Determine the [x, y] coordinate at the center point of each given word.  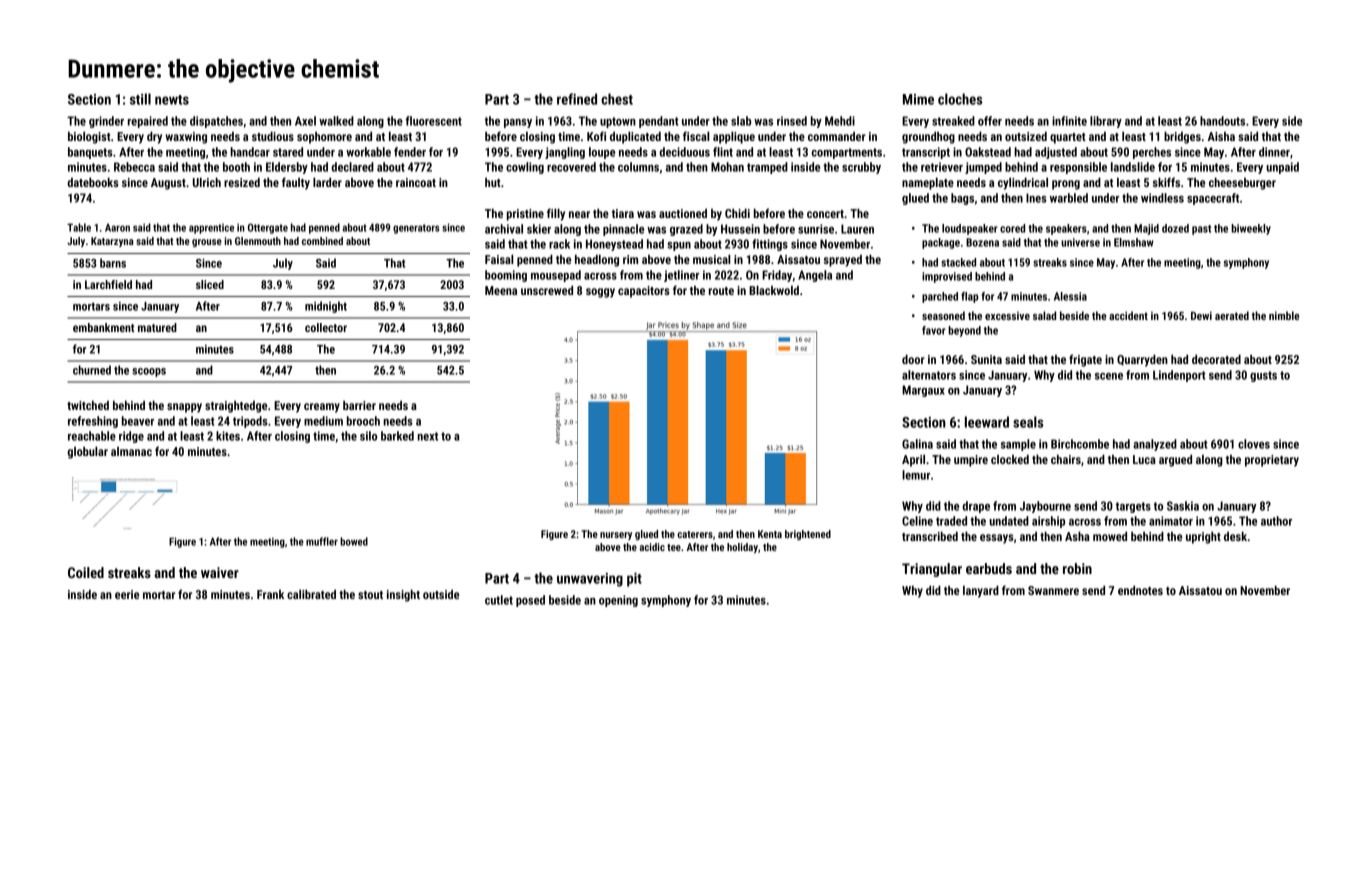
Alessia [1070, 296]
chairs [1066, 459]
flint [723, 152]
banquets [90, 153]
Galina [917, 444]
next [427, 436]
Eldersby [287, 168]
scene [1109, 376]
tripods [250, 422]
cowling [525, 168]
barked [397, 436]
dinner [1274, 152]
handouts [1222, 121]
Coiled [86, 572]
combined [322, 241]
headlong [597, 260]
